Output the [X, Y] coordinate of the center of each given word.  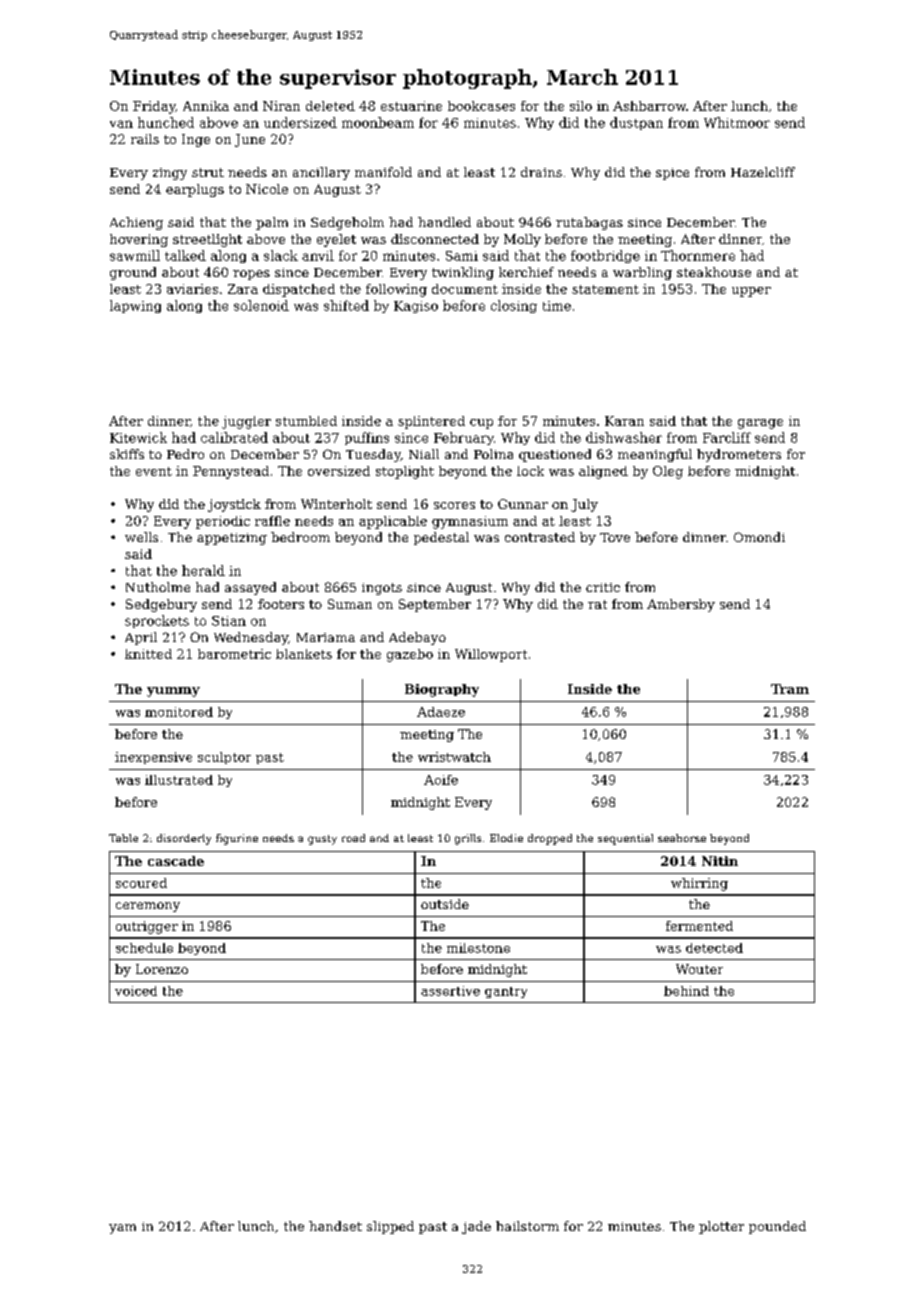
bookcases [481, 106]
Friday [154, 107]
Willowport [491, 655]
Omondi [759, 537]
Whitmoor [737, 122]
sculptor [224, 758]
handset [335, 1226]
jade [476, 1227]
